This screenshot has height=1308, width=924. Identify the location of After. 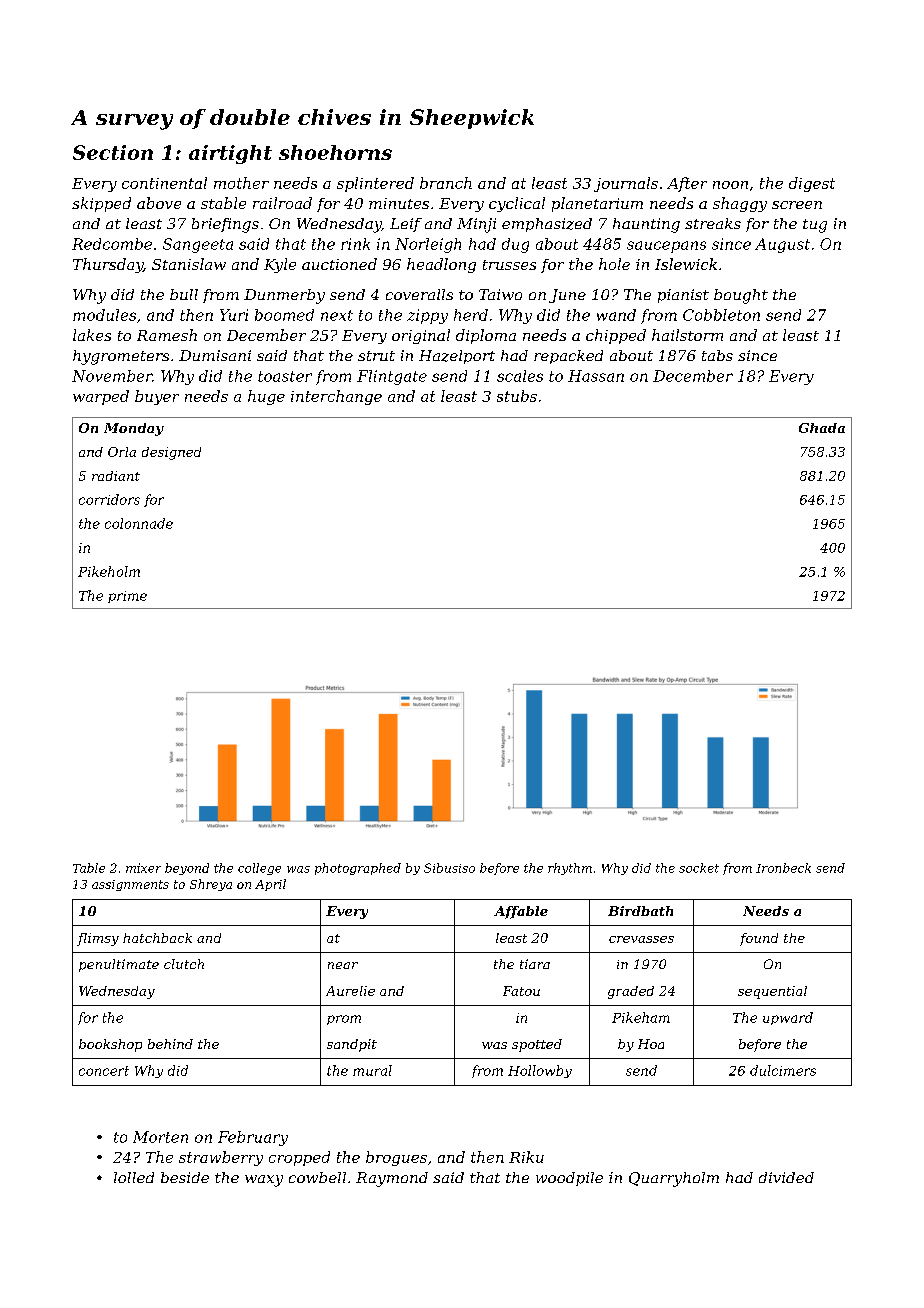
(687, 184).
